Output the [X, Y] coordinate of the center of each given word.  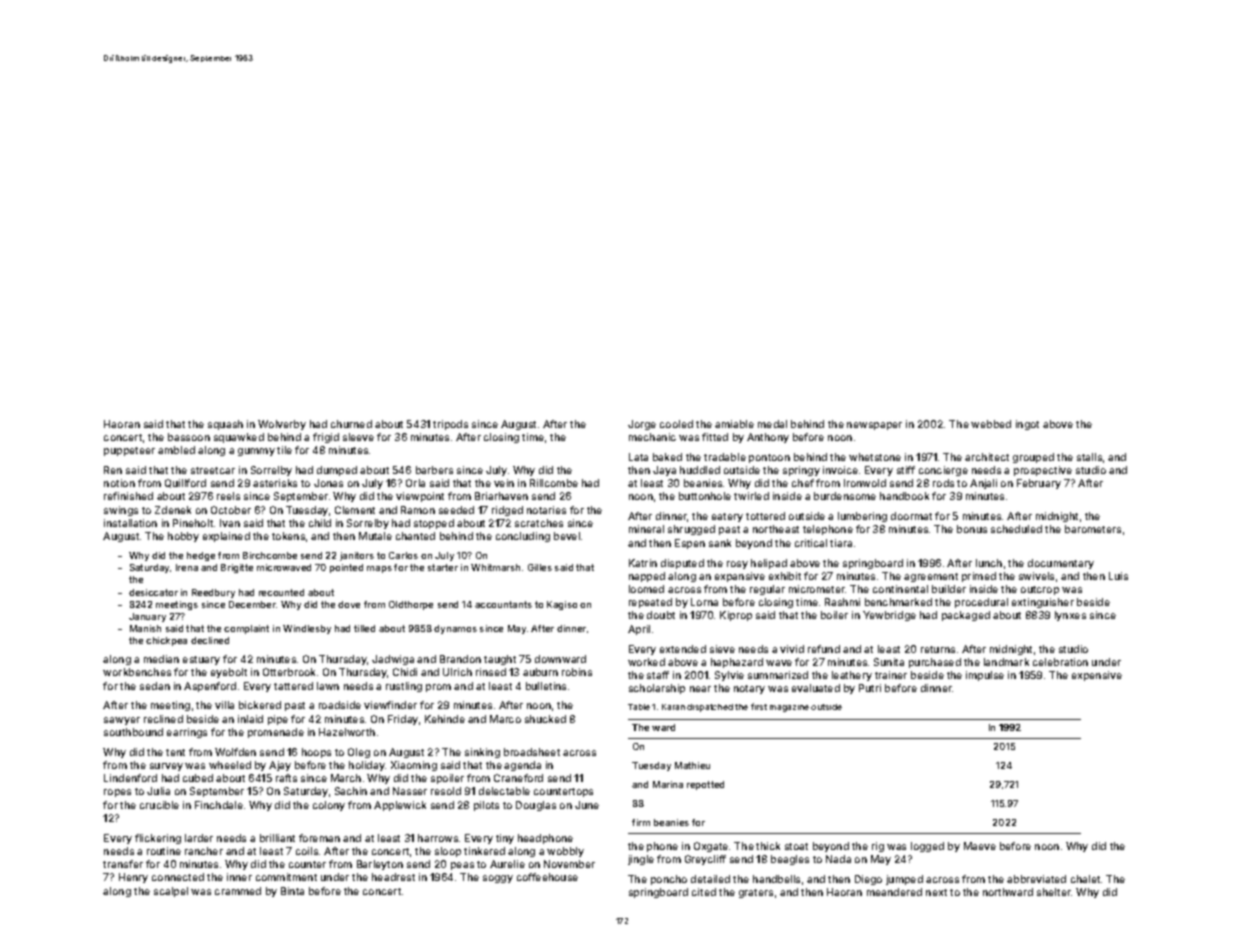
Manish [145, 628]
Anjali [983, 484]
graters [756, 893]
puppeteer [129, 451]
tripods [450, 425]
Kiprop [736, 616]
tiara [841, 543]
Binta [292, 891]
